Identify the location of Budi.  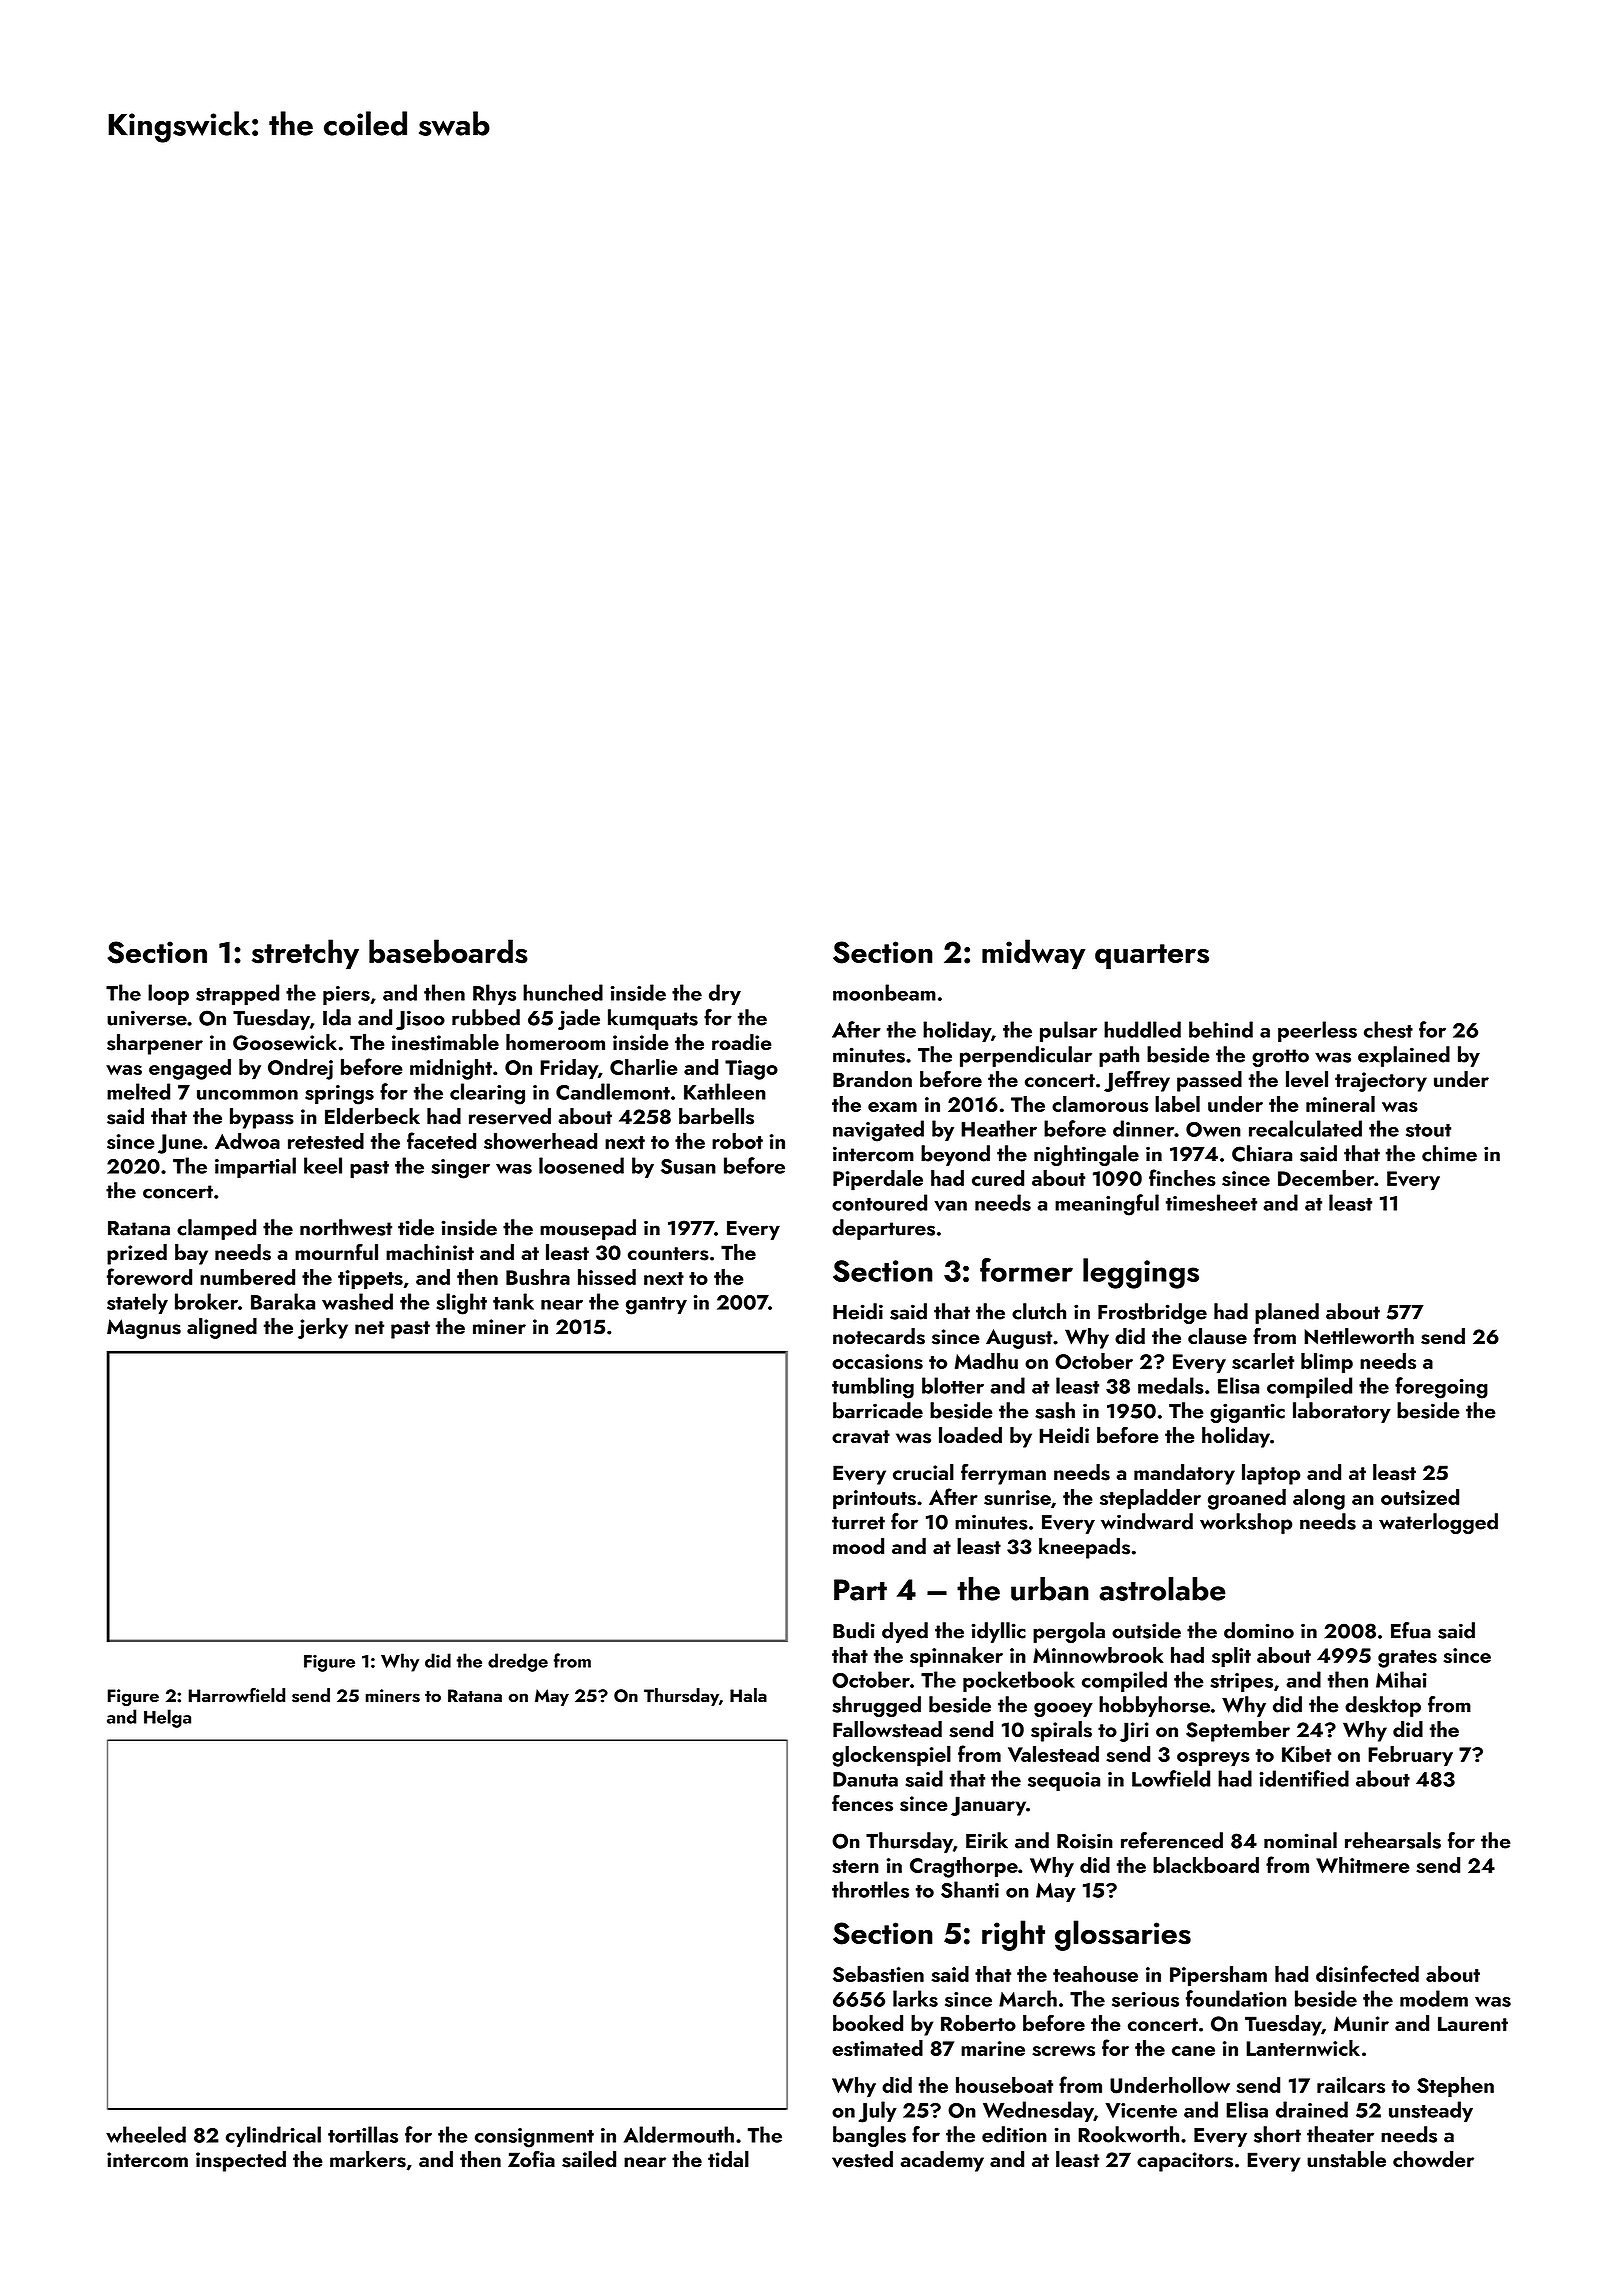
(854, 1630).
